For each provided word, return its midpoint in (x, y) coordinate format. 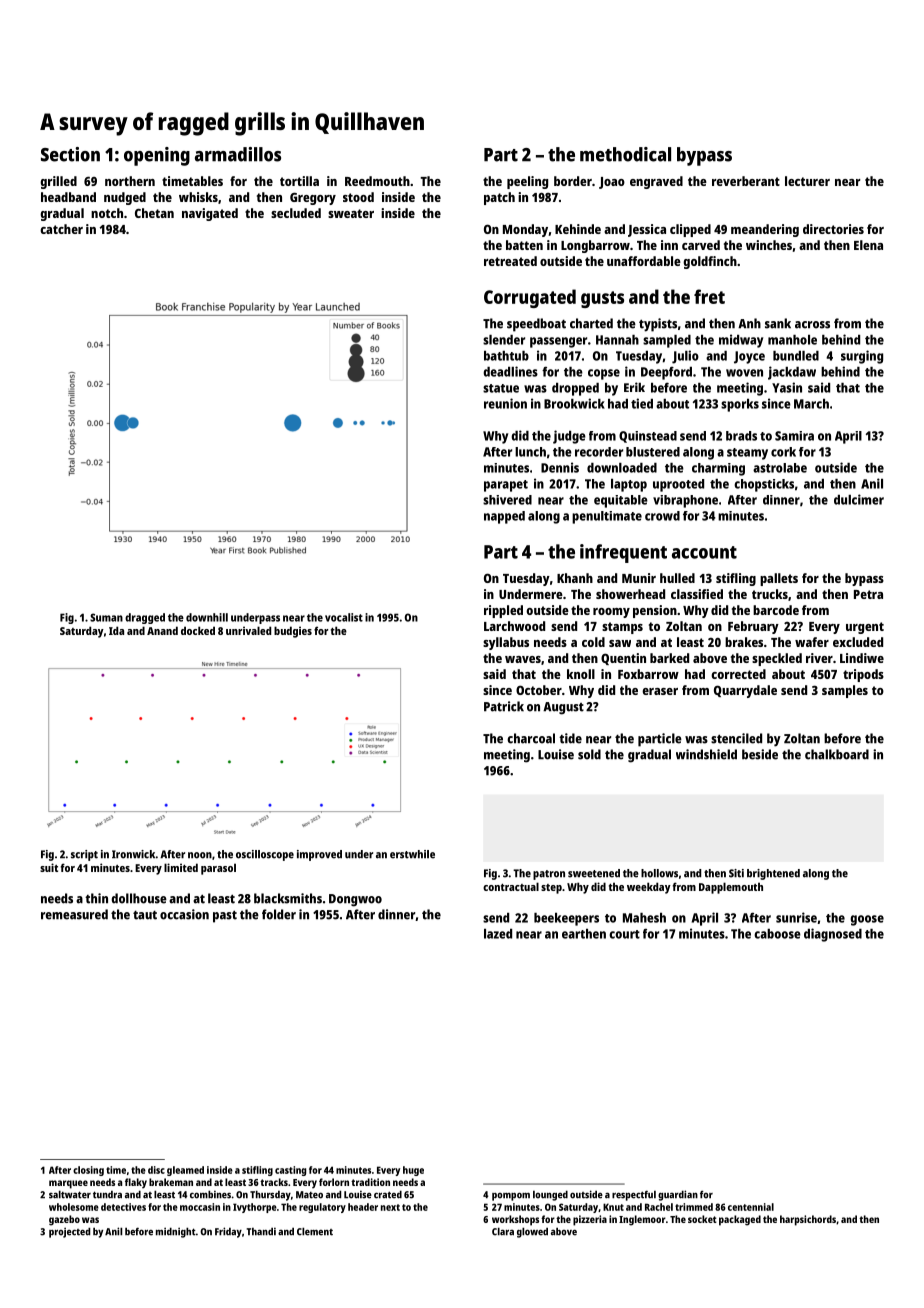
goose (867, 920)
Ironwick (134, 854)
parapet (506, 486)
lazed (498, 934)
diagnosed (833, 935)
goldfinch (710, 262)
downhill (207, 617)
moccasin (200, 1207)
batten (524, 245)
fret (709, 296)
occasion (184, 914)
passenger (558, 342)
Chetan (154, 213)
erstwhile (412, 854)
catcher (61, 229)
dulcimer (859, 499)
